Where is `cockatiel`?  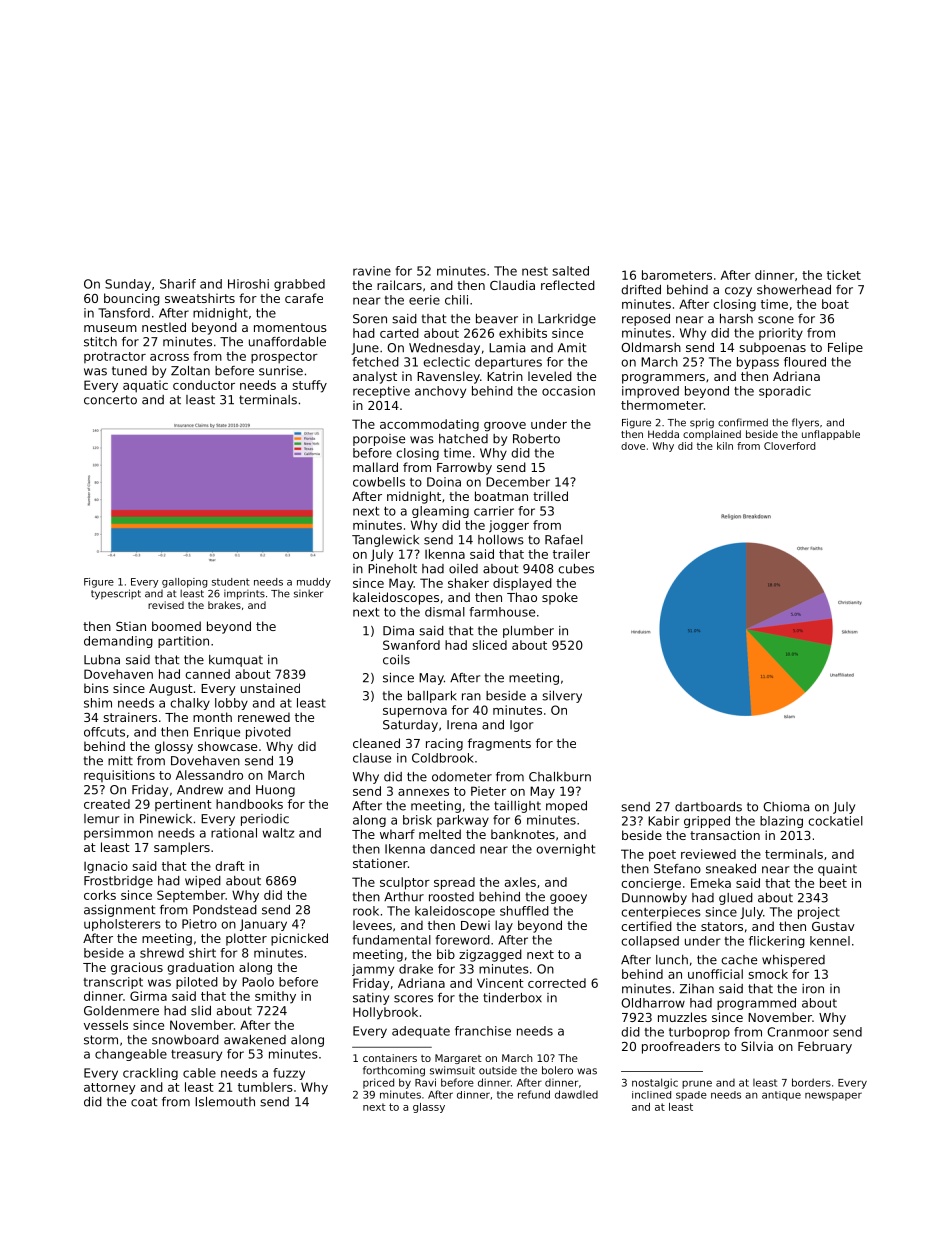 cockatiel is located at coordinates (835, 821).
